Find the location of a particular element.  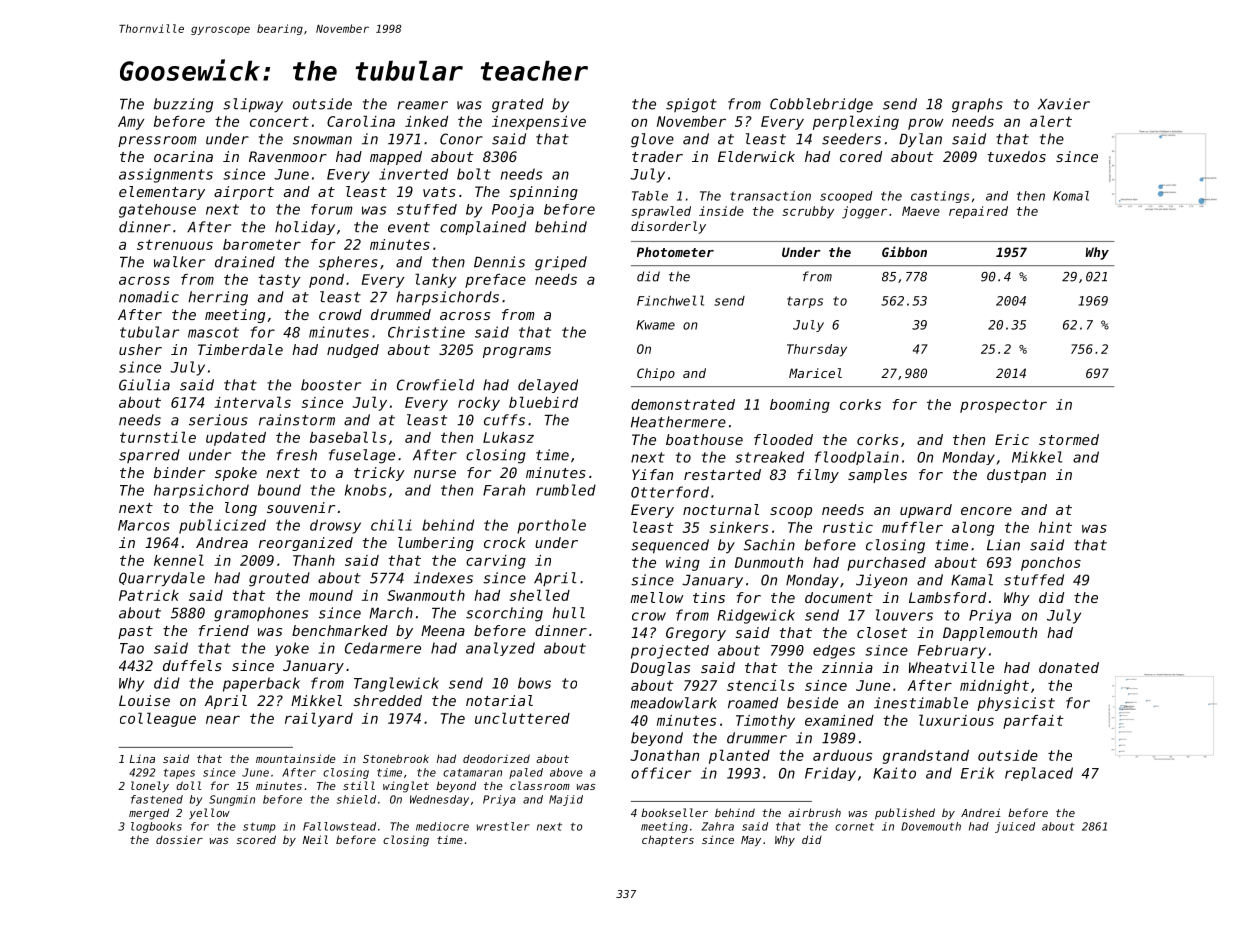

ponchos is located at coordinates (1051, 564).
